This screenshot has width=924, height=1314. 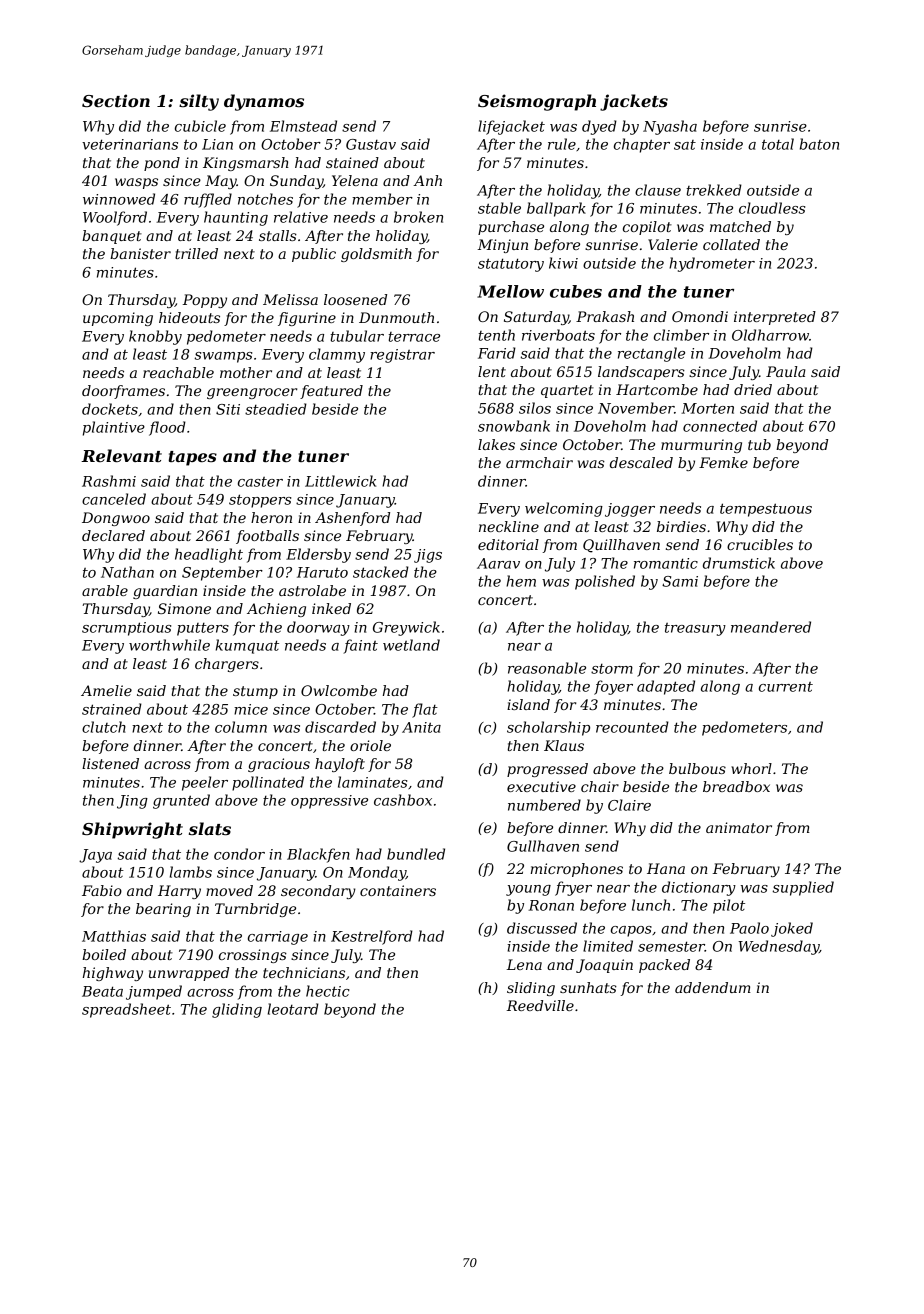 What do you see at coordinates (509, 526) in the screenshot?
I see `neckline` at bounding box center [509, 526].
